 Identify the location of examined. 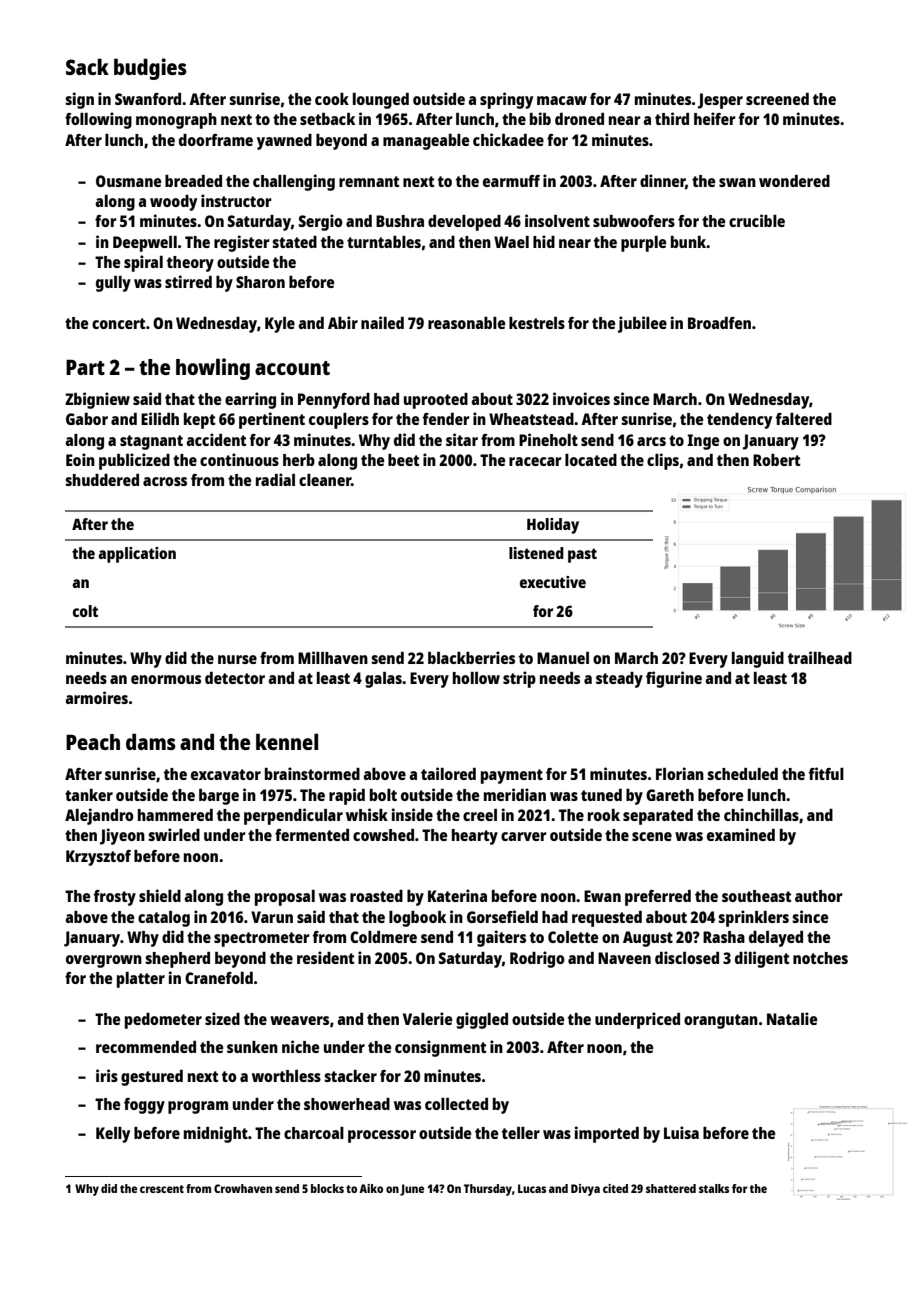
(741, 834).
